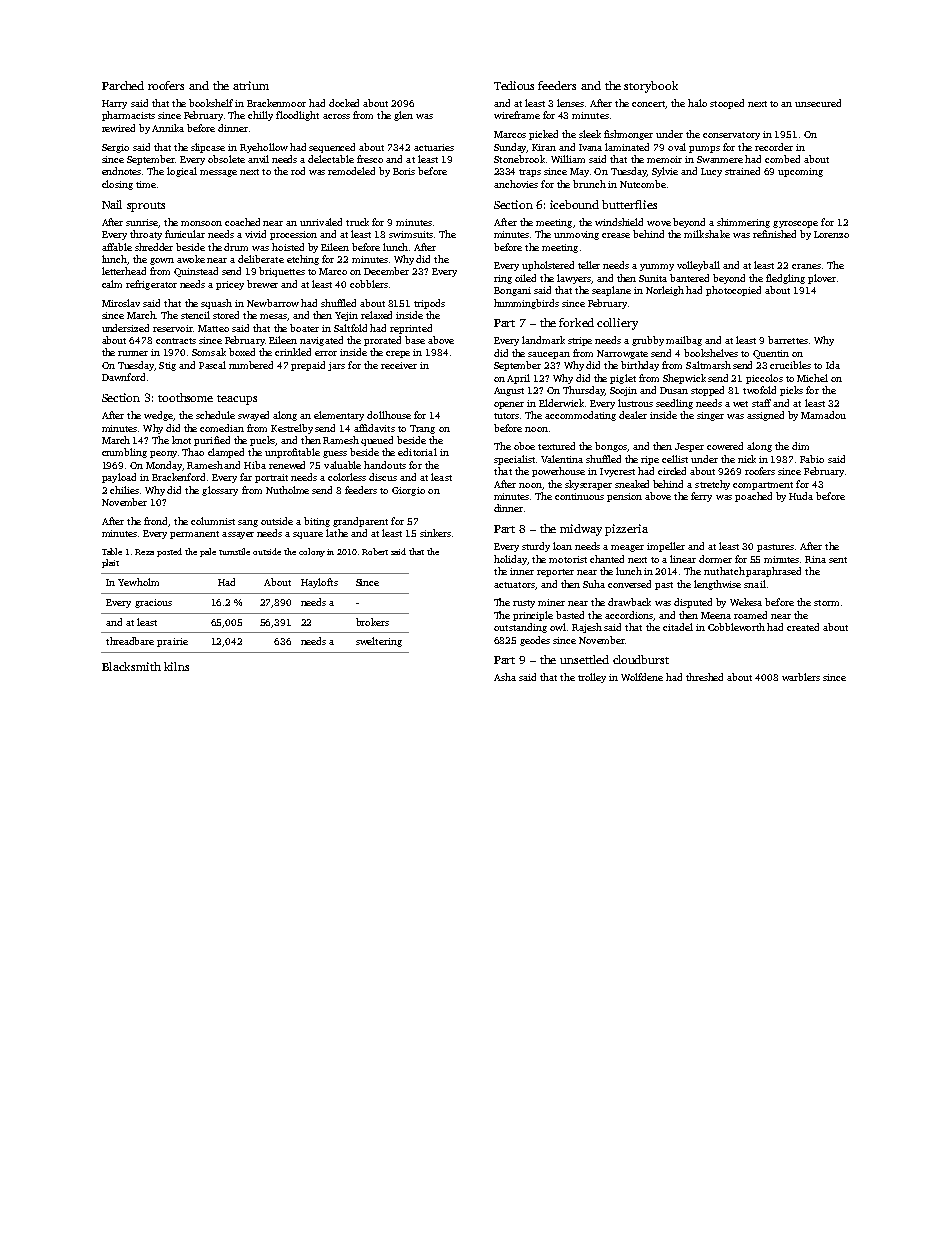 The height and width of the screenshot is (1233, 952). What do you see at coordinates (351, 171) in the screenshot?
I see `remodeled` at bounding box center [351, 171].
